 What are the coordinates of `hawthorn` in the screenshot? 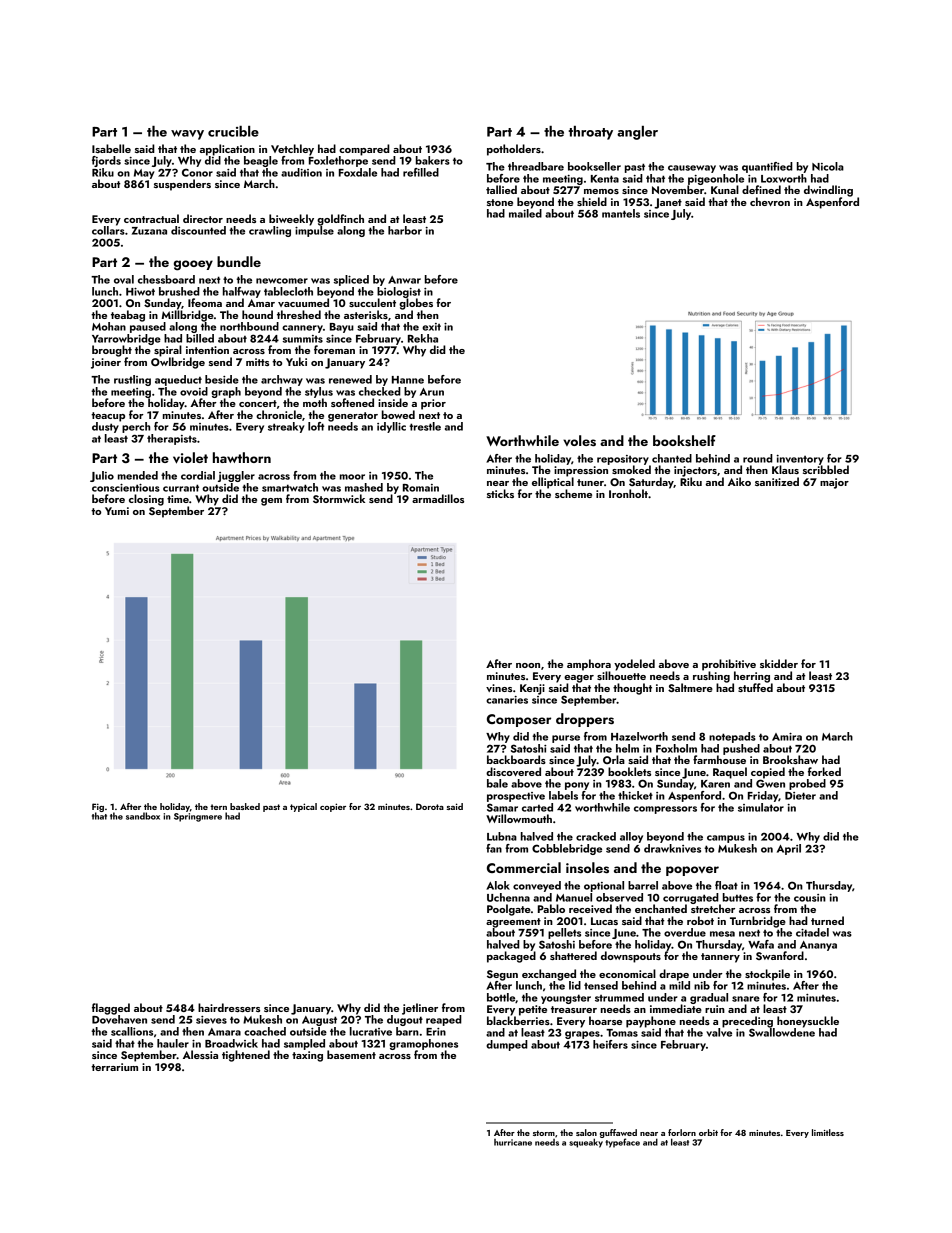 It's located at (242, 457).
